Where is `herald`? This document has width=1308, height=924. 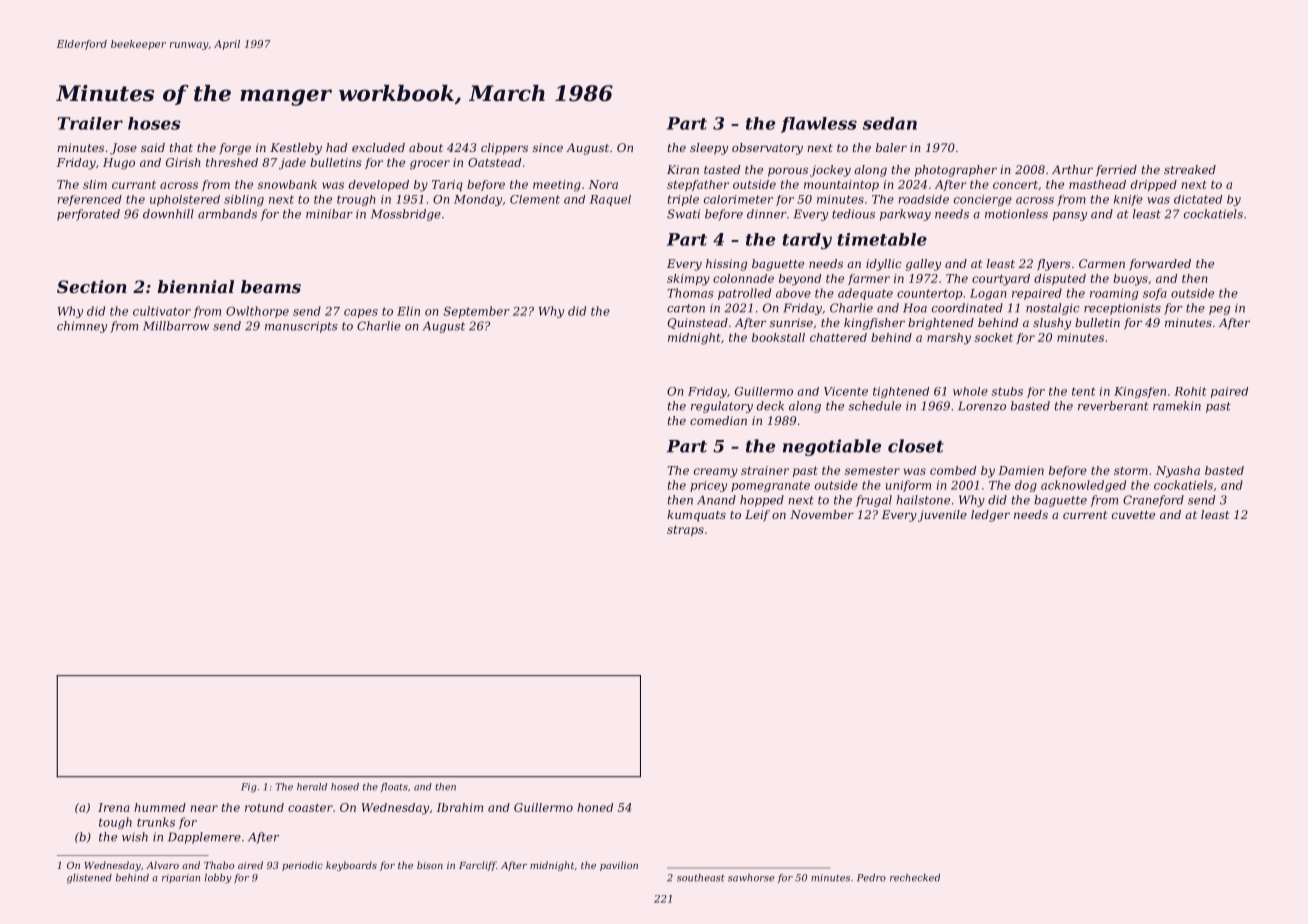 herald is located at coordinates (312, 787).
